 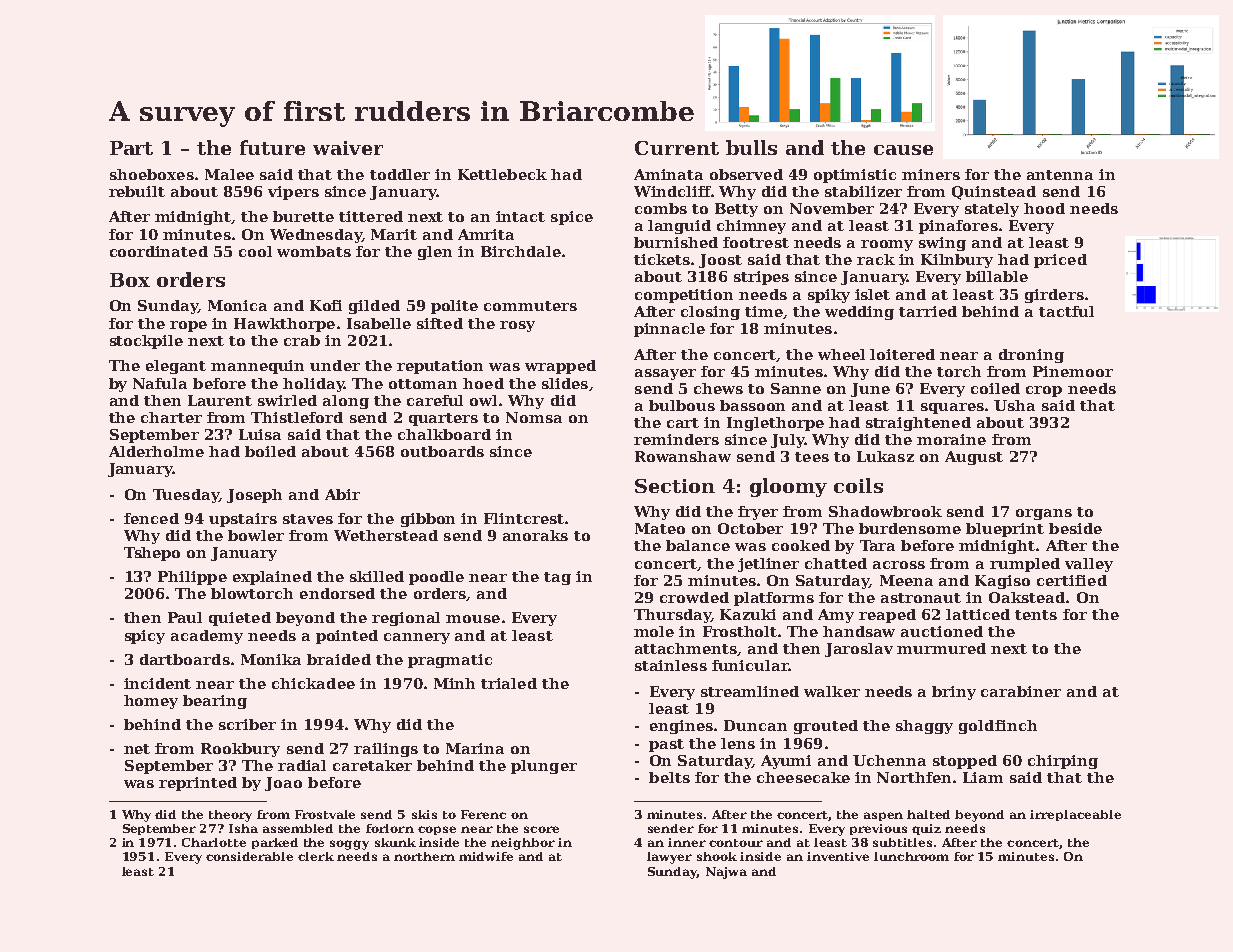 I want to click on Current, so click(x=677, y=148).
